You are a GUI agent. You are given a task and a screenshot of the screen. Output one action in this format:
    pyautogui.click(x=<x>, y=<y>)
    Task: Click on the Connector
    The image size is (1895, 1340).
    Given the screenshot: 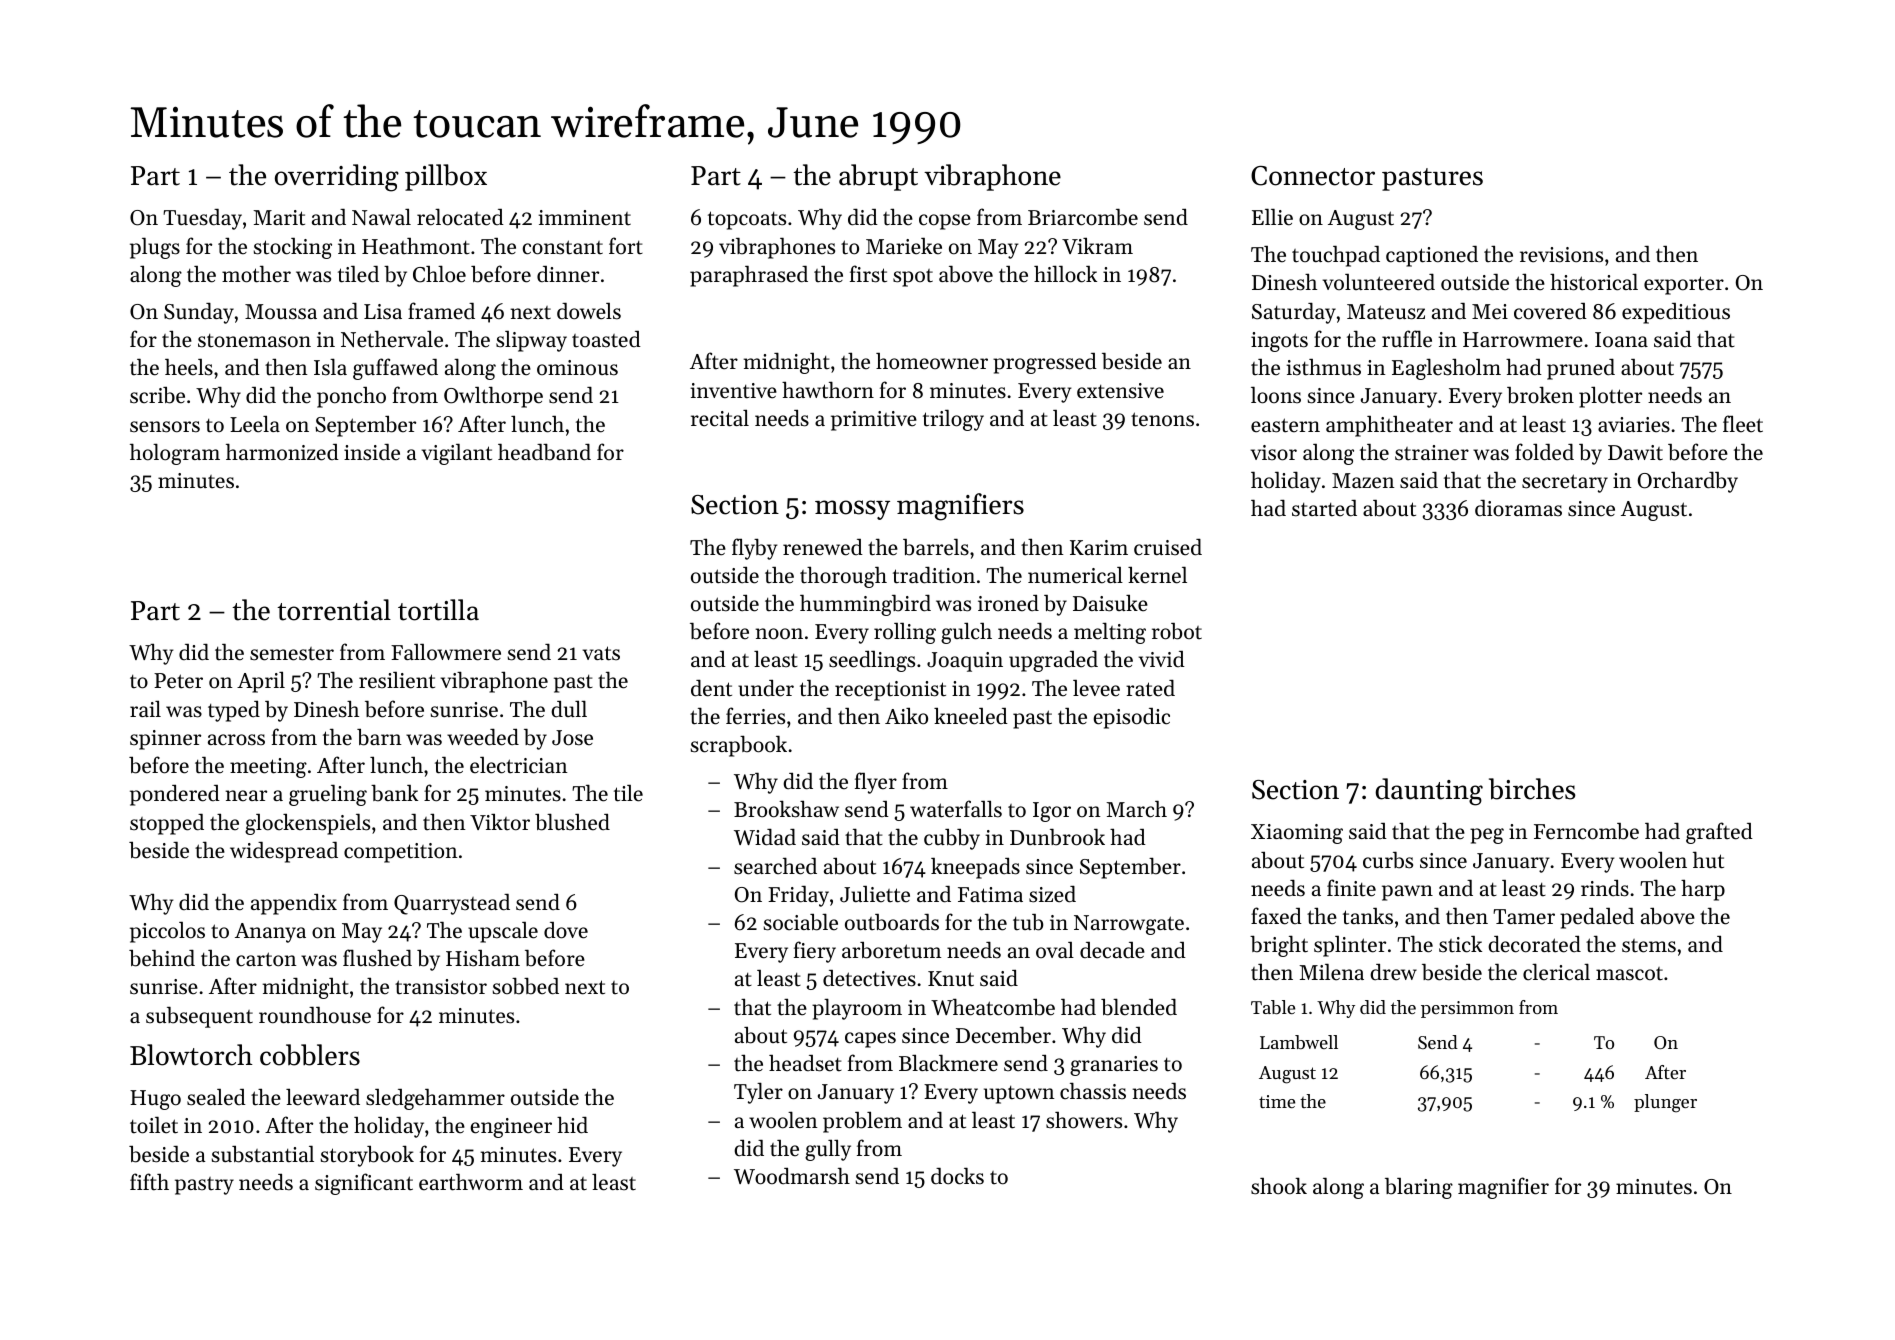 What is the action you would take?
    pyautogui.click(x=1313, y=176)
